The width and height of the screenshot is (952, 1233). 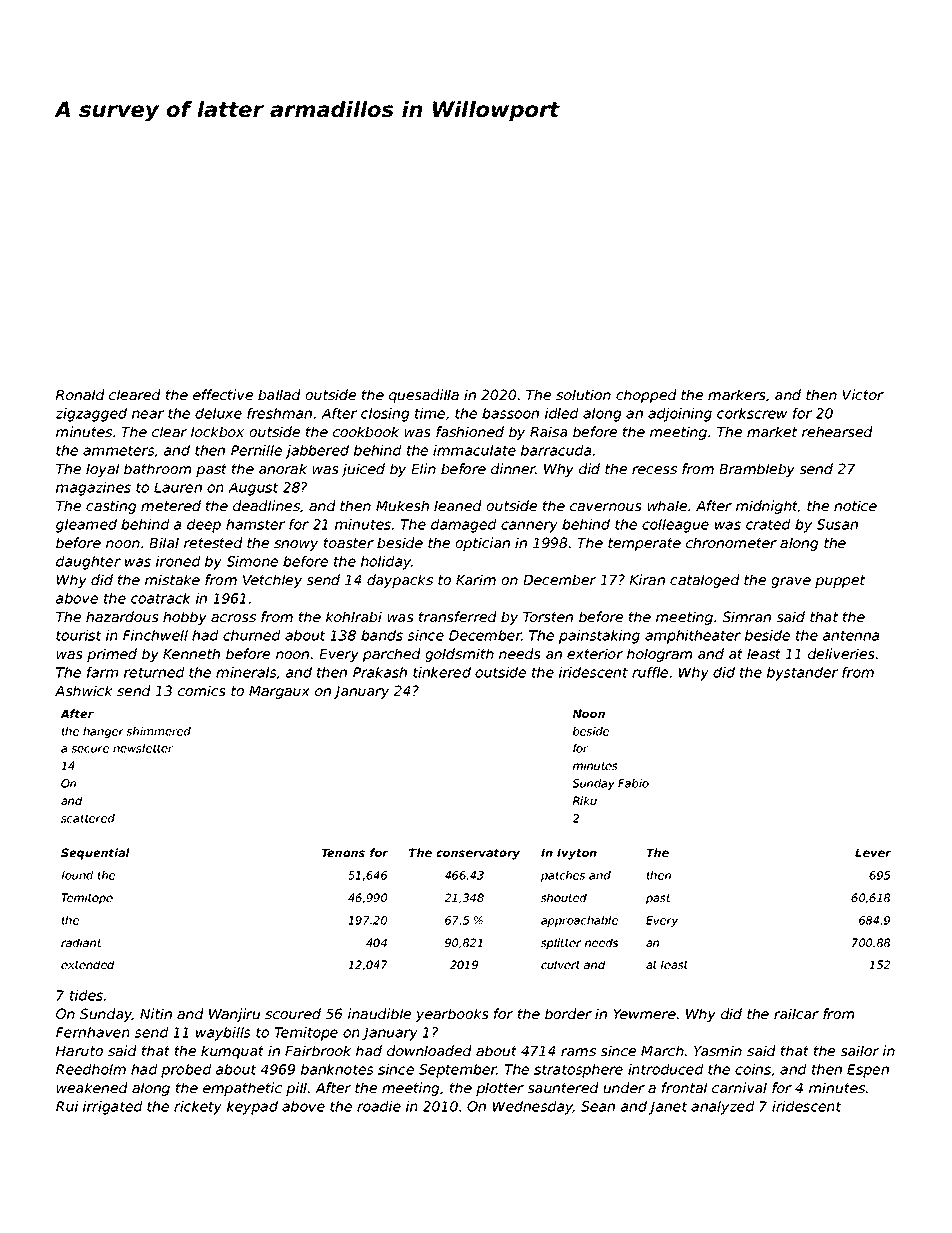 What do you see at coordinates (77, 875) in the screenshot?
I see `found` at bounding box center [77, 875].
